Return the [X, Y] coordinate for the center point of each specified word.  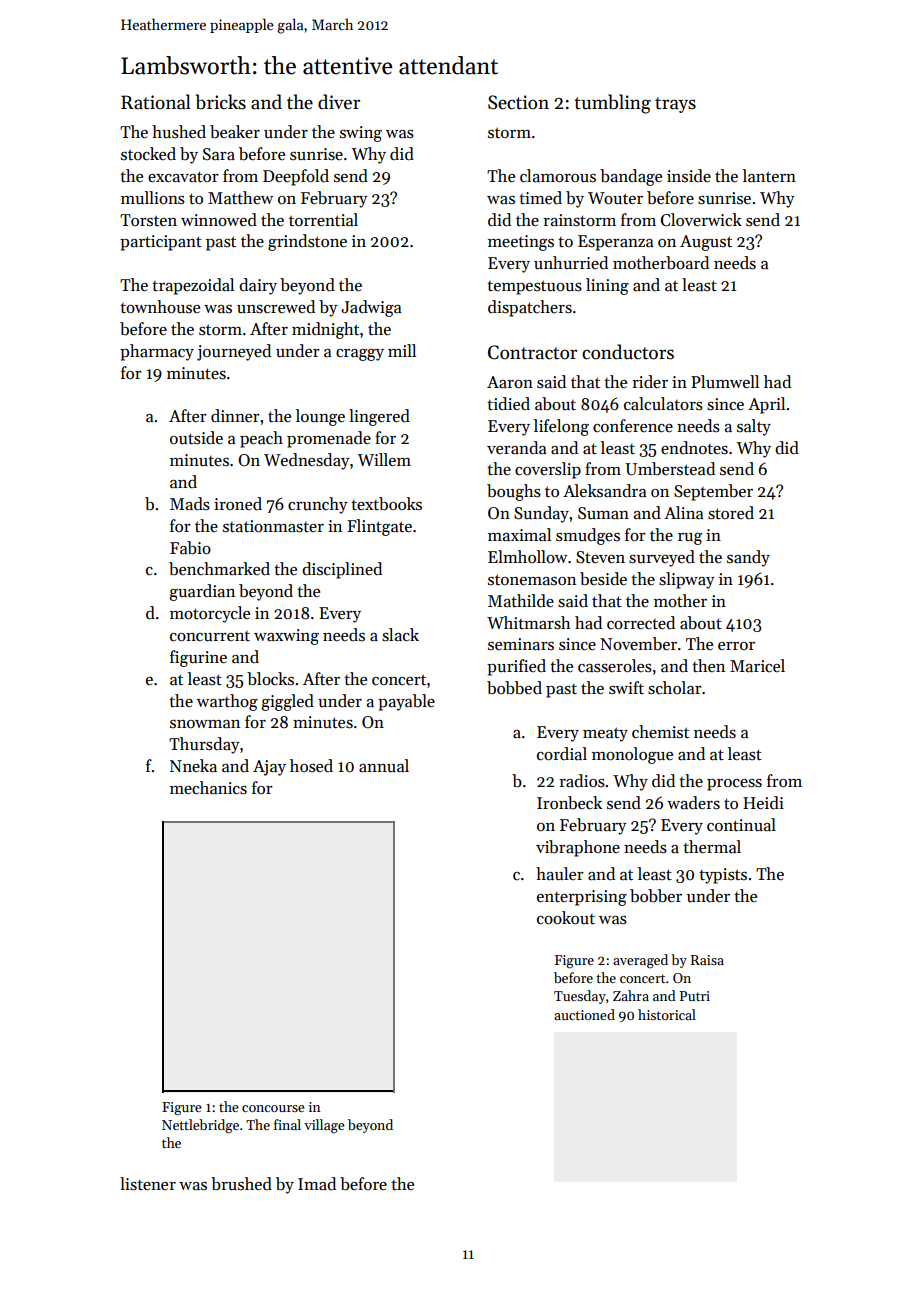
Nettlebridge [200, 1126]
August [706, 243]
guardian [202, 592]
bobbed [514, 688]
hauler [560, 874]
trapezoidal [193, 286]
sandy [748, 558]
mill [402, 350]
